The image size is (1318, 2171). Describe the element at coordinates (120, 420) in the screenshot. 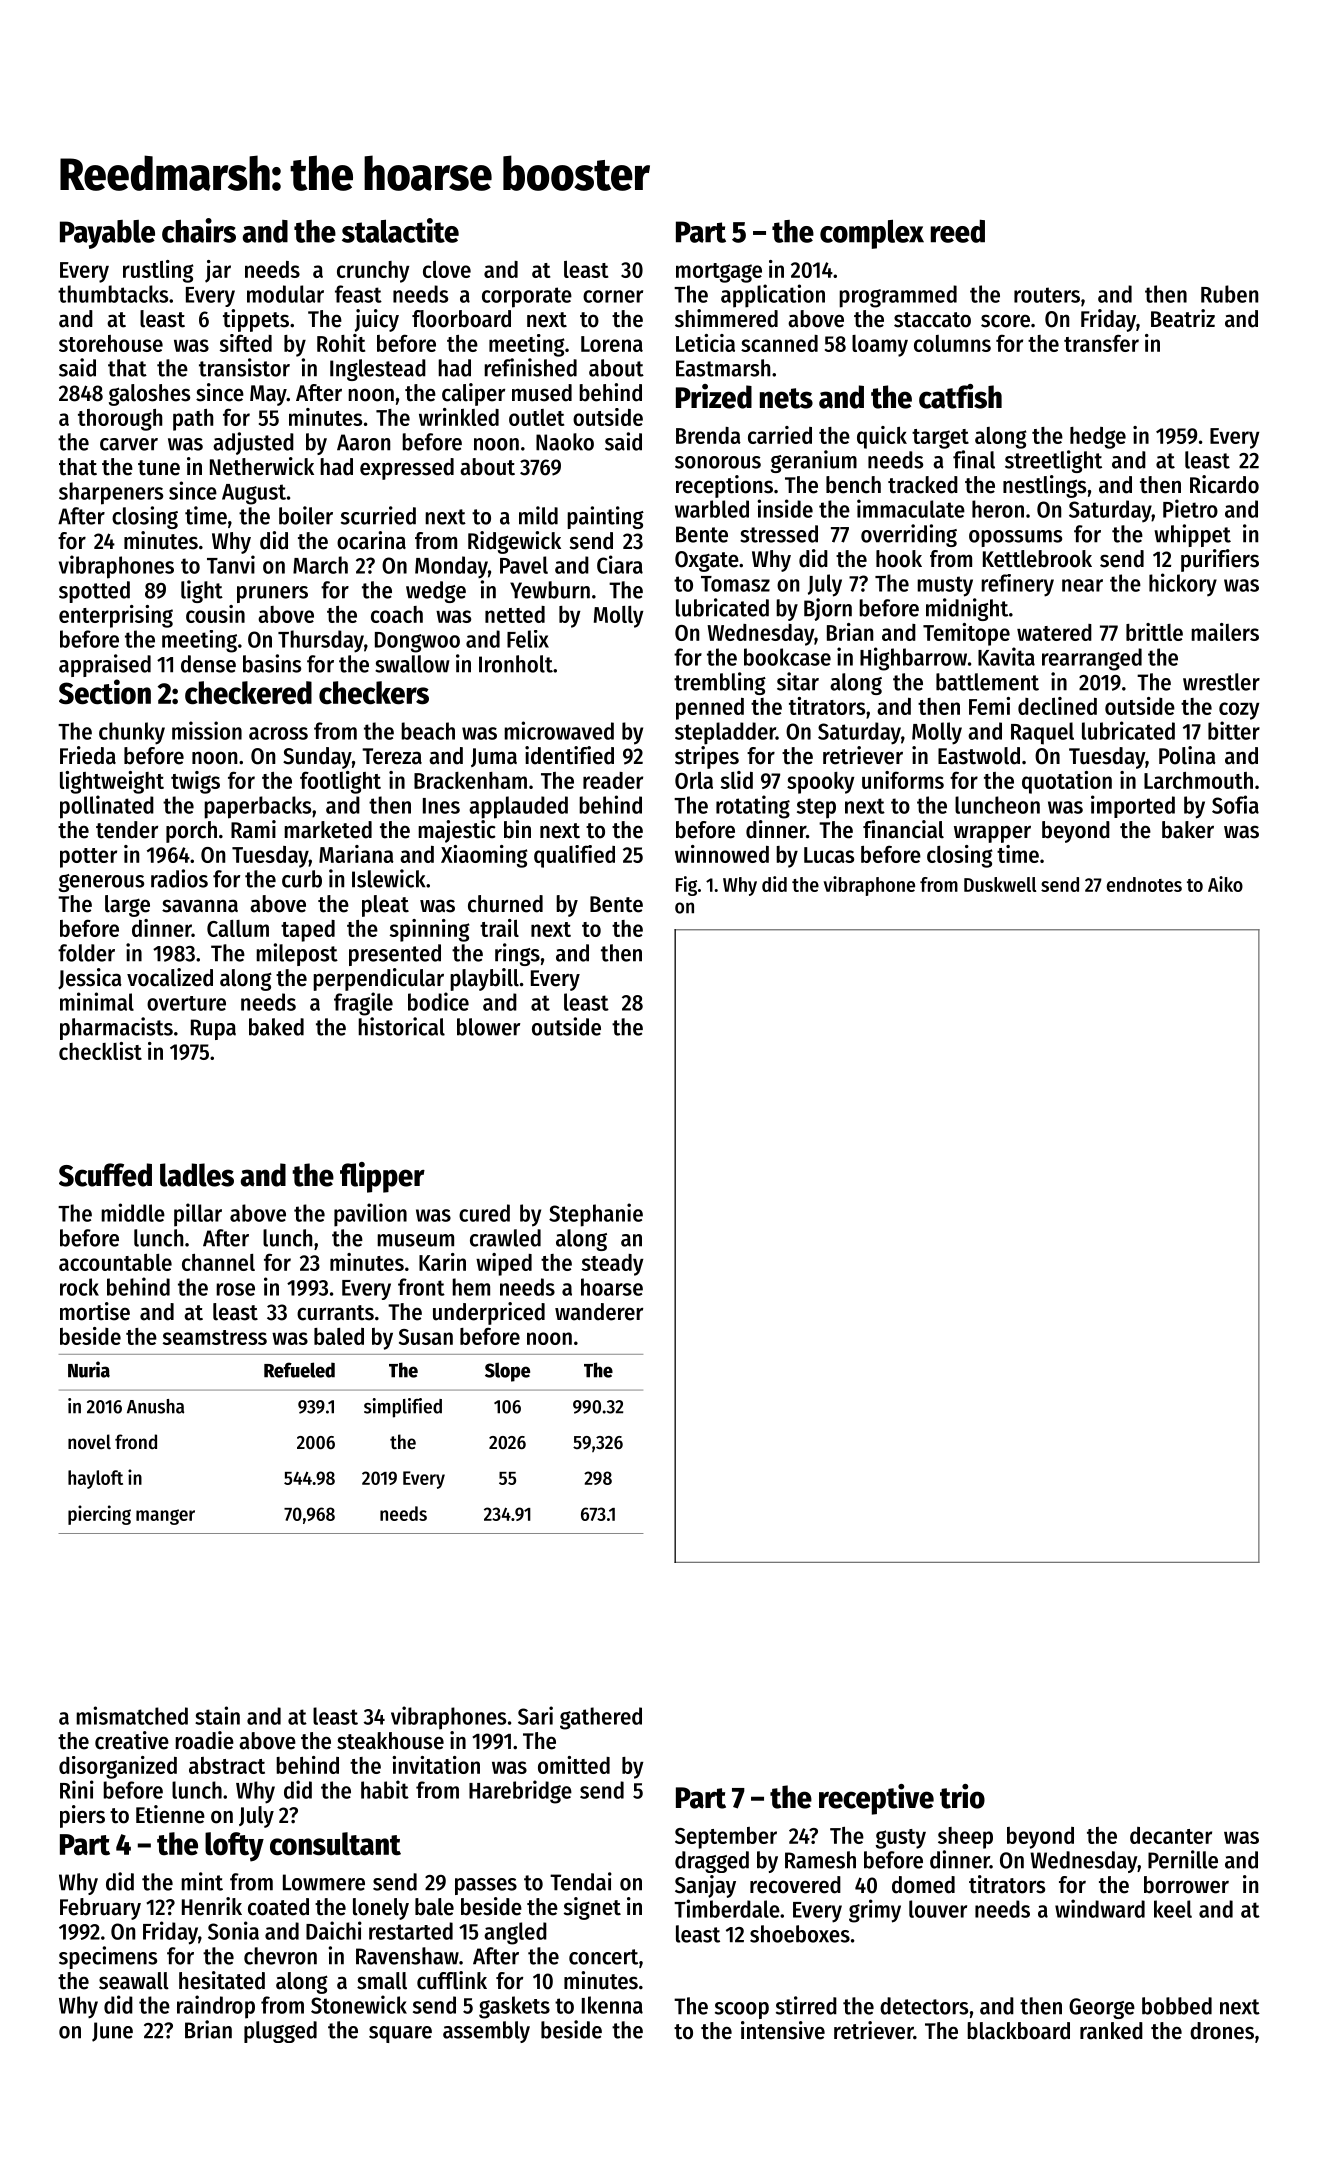

I see `thorough` at that location.
